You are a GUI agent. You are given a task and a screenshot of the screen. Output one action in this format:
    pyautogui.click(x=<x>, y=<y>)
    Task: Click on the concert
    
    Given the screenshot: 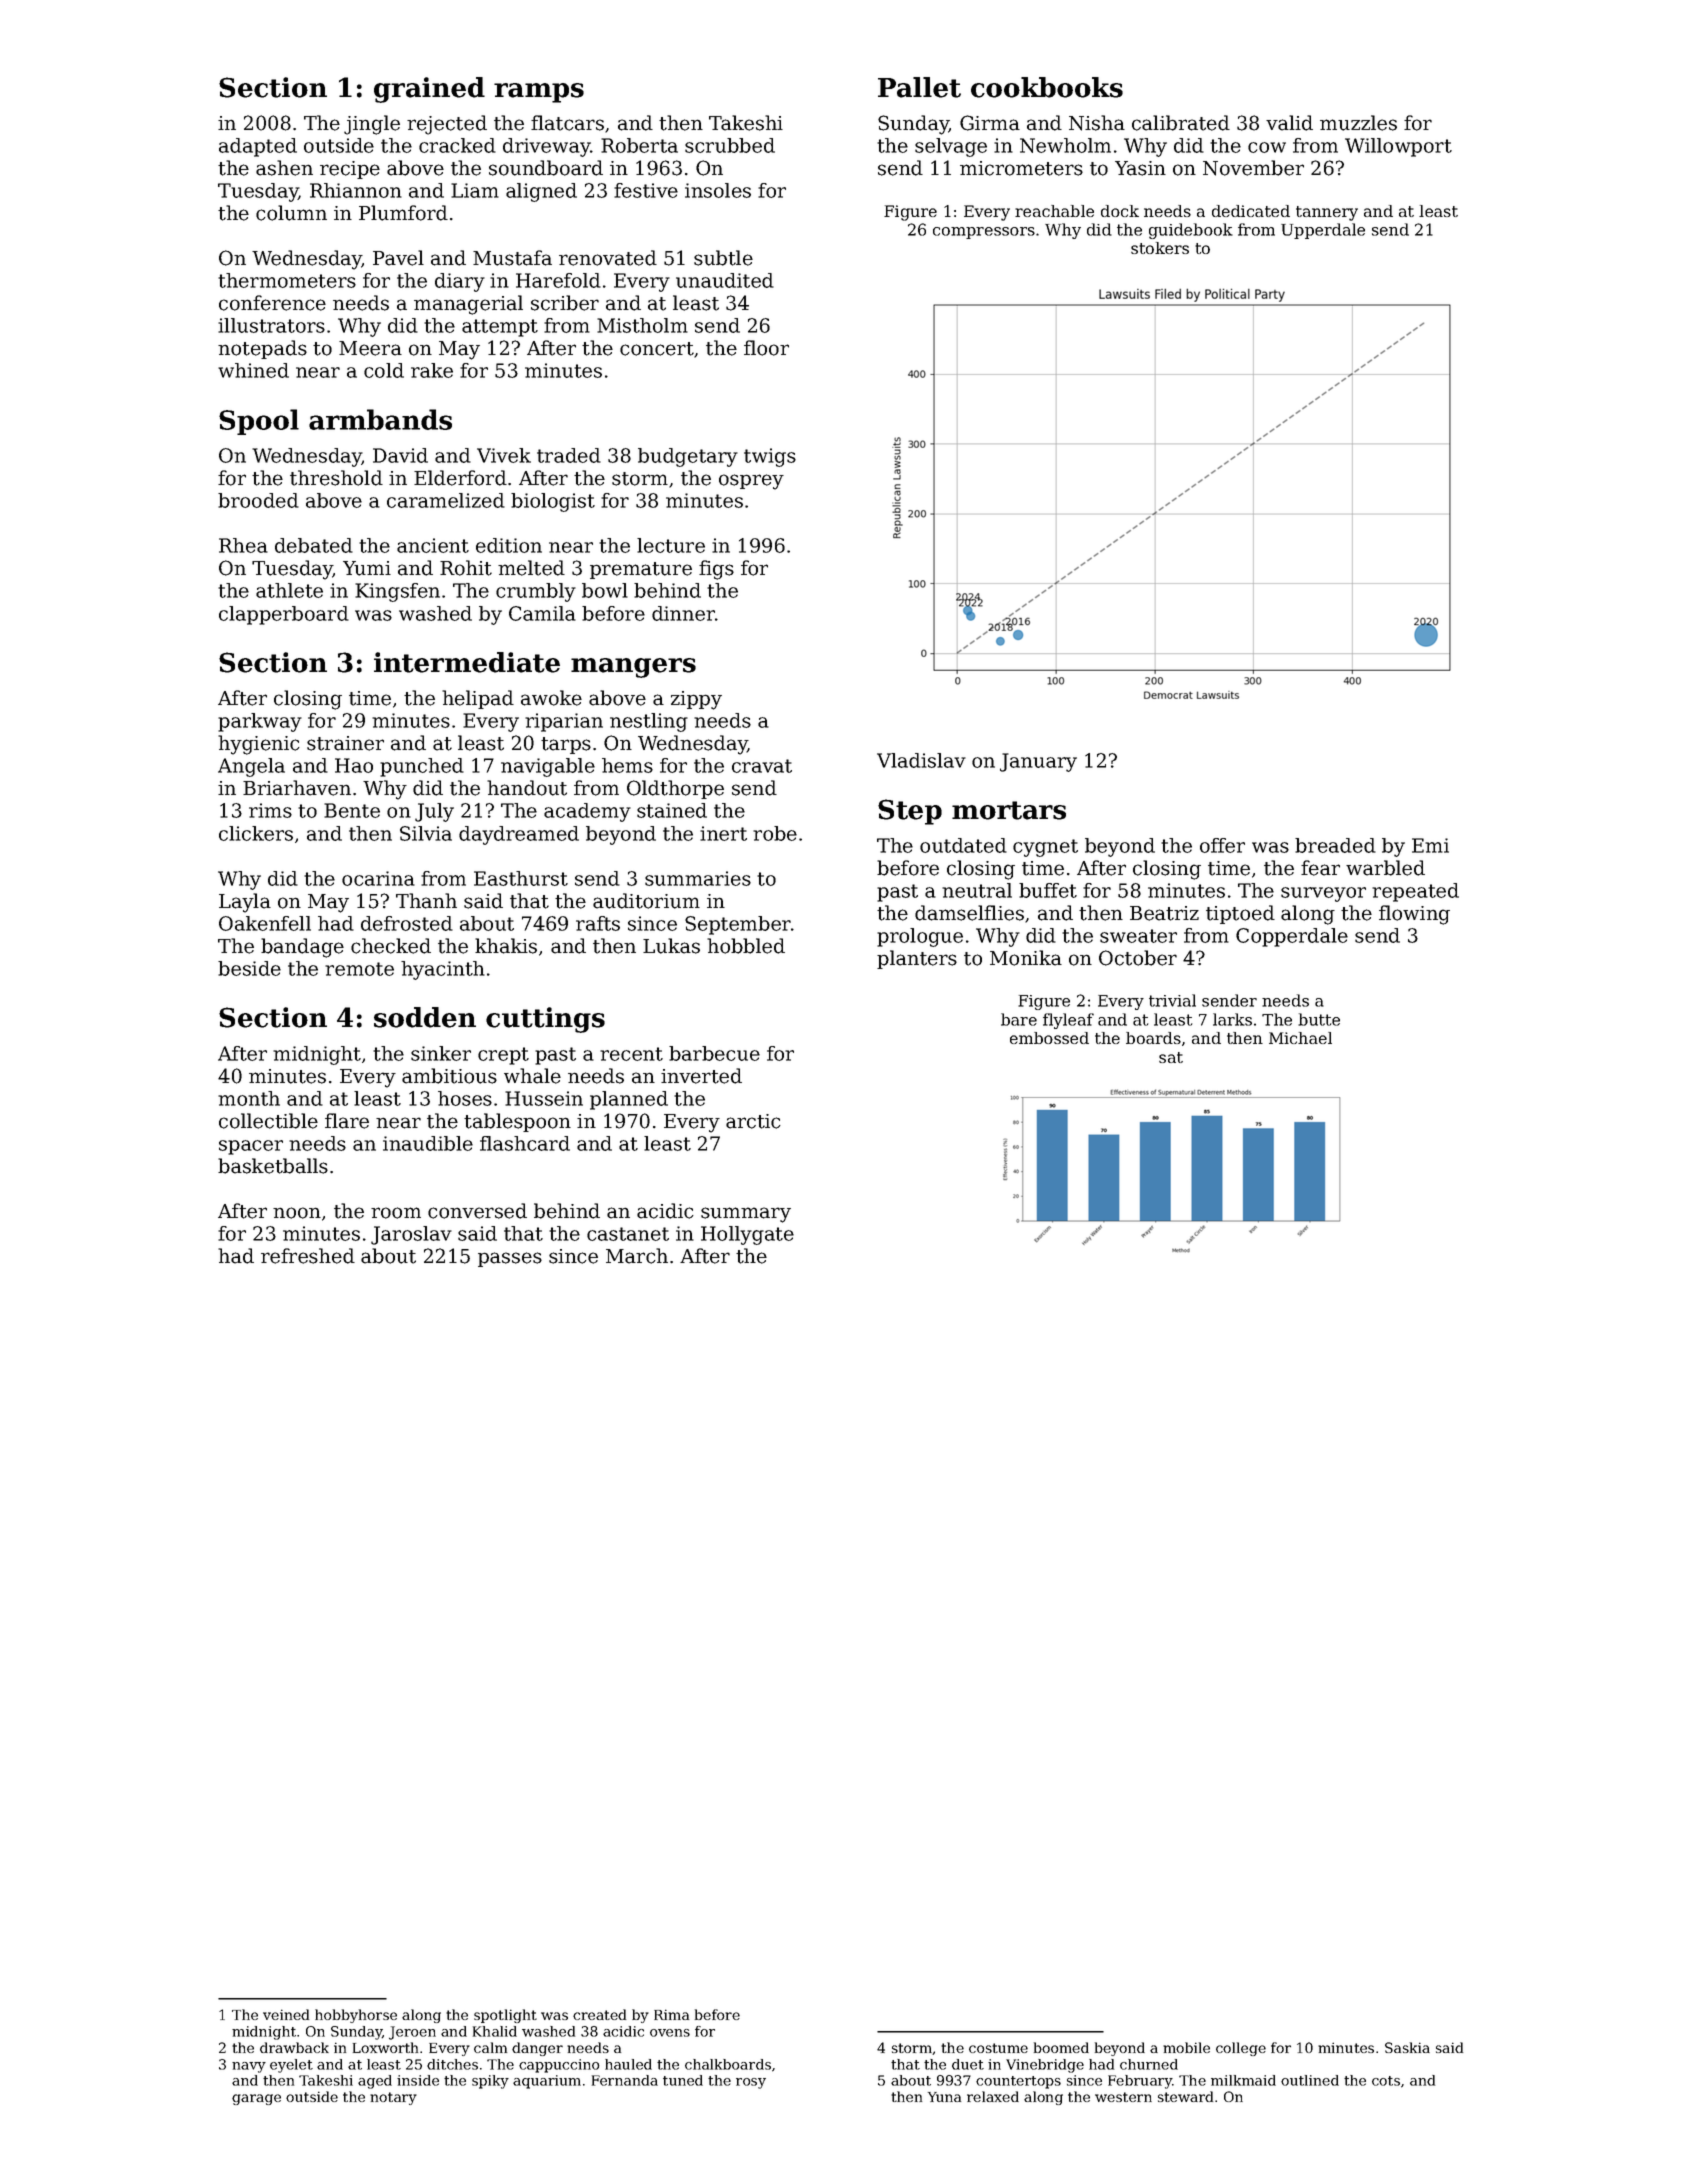 What is the action you would take?
    pyautogui.click(x=657, y=349)
